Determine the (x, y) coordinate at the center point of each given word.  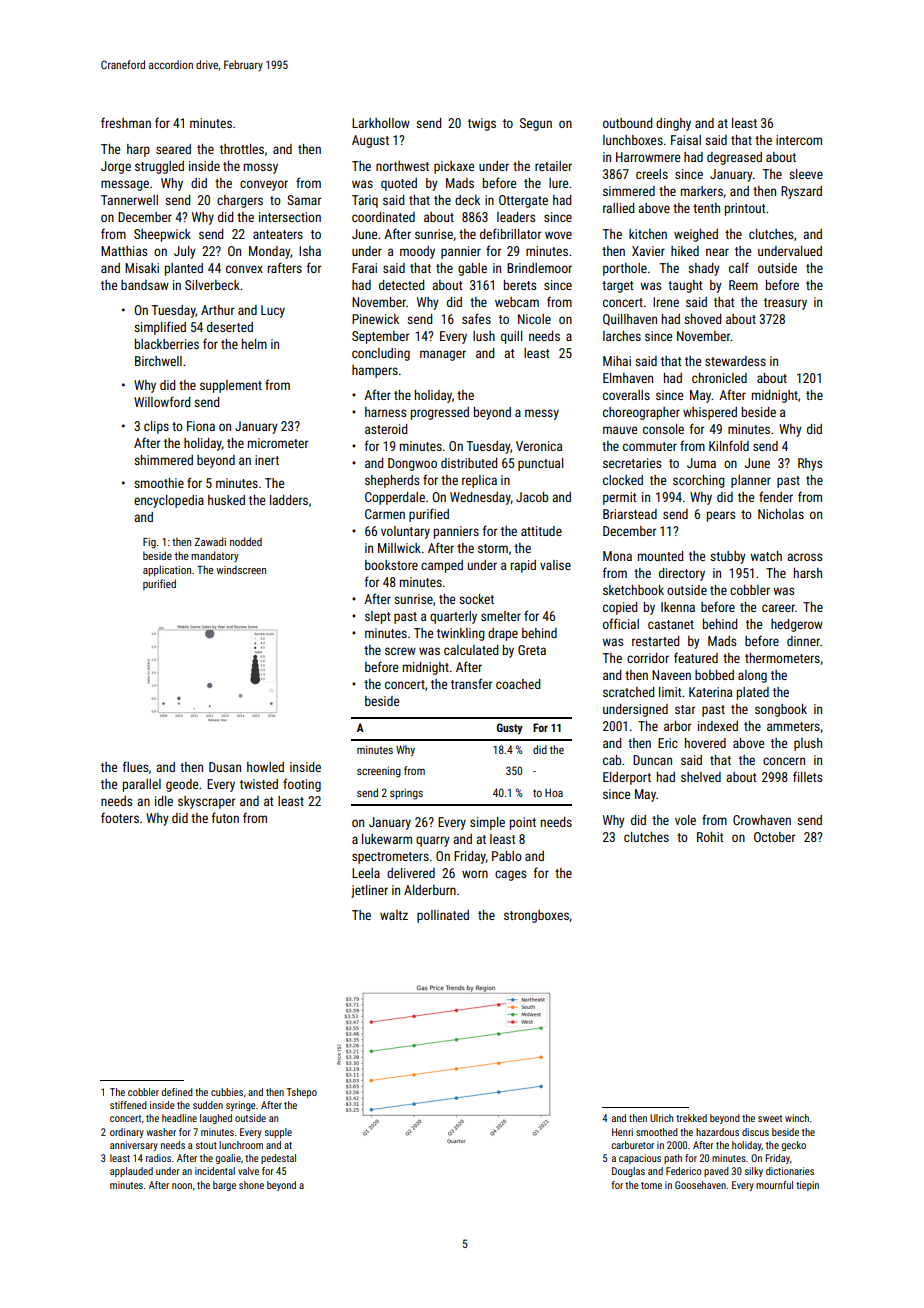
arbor (677, 726)
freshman (126, 122)
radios (158, 1158)
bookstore (391, 565)
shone (251, 1185)
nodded (246, 541)
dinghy (673, 124)
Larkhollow (381, 123)
